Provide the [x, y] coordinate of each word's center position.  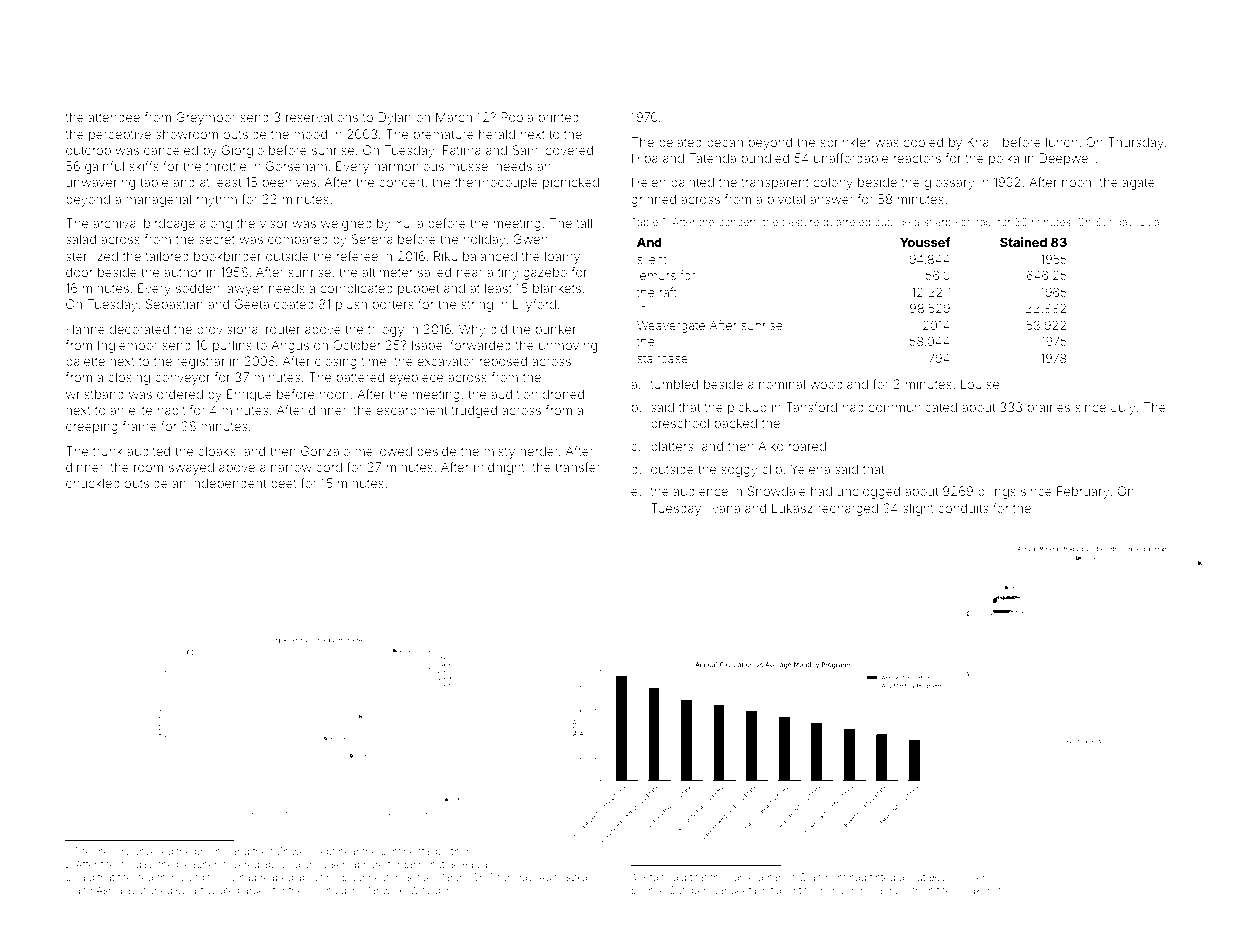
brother [452, 851]
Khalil [982, 142]
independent [228, 484]
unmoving [568, 346]
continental [406, 851]
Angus [290, 346]
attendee [114, 117]
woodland [839, 384]
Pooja [517, 118]
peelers [973, 878]
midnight [499, 468]
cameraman [756, 878]
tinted [882, 877]
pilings [997, 492]
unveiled [153, 851]
